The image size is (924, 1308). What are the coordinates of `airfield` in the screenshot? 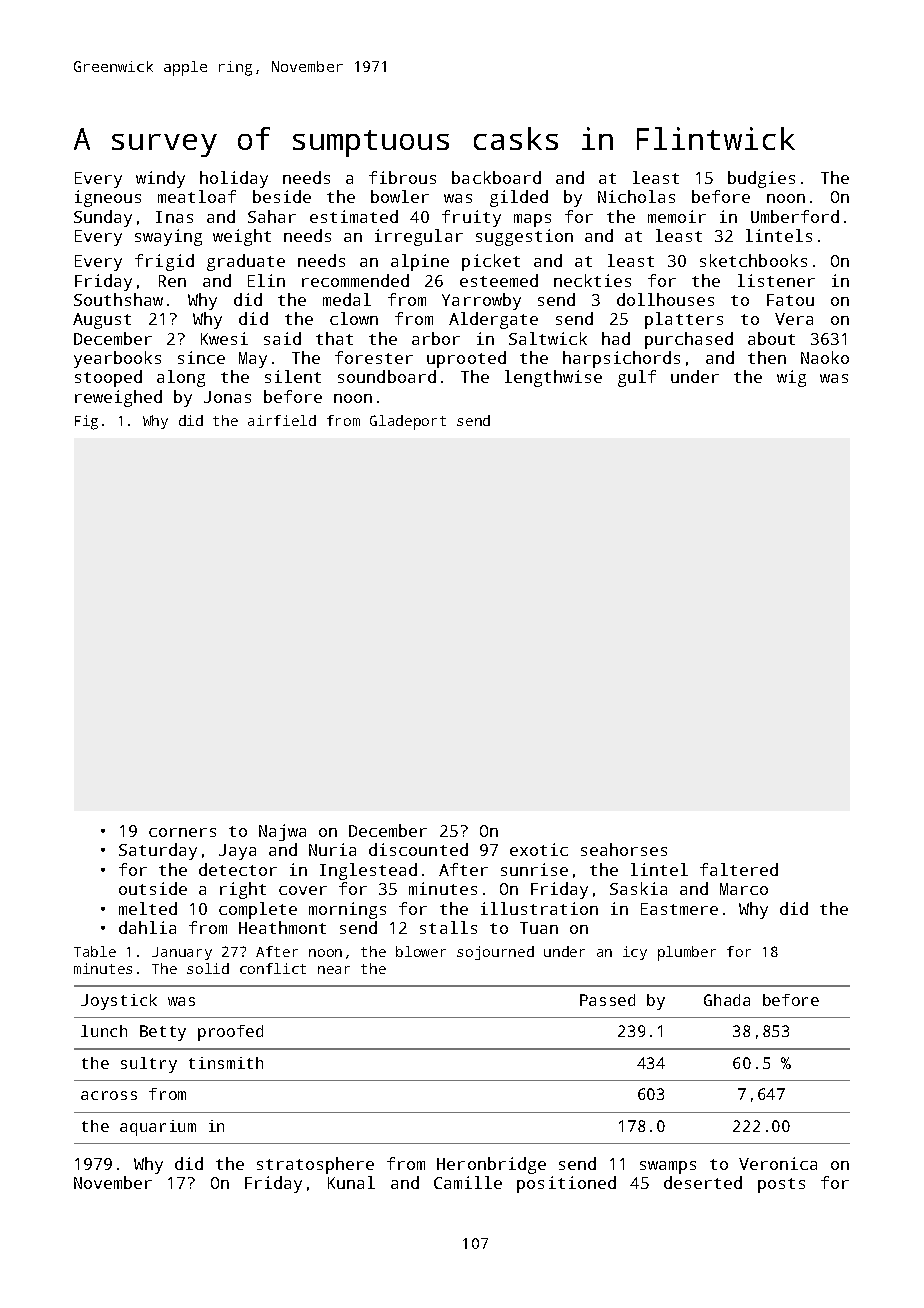 It's located at (282, 420).
